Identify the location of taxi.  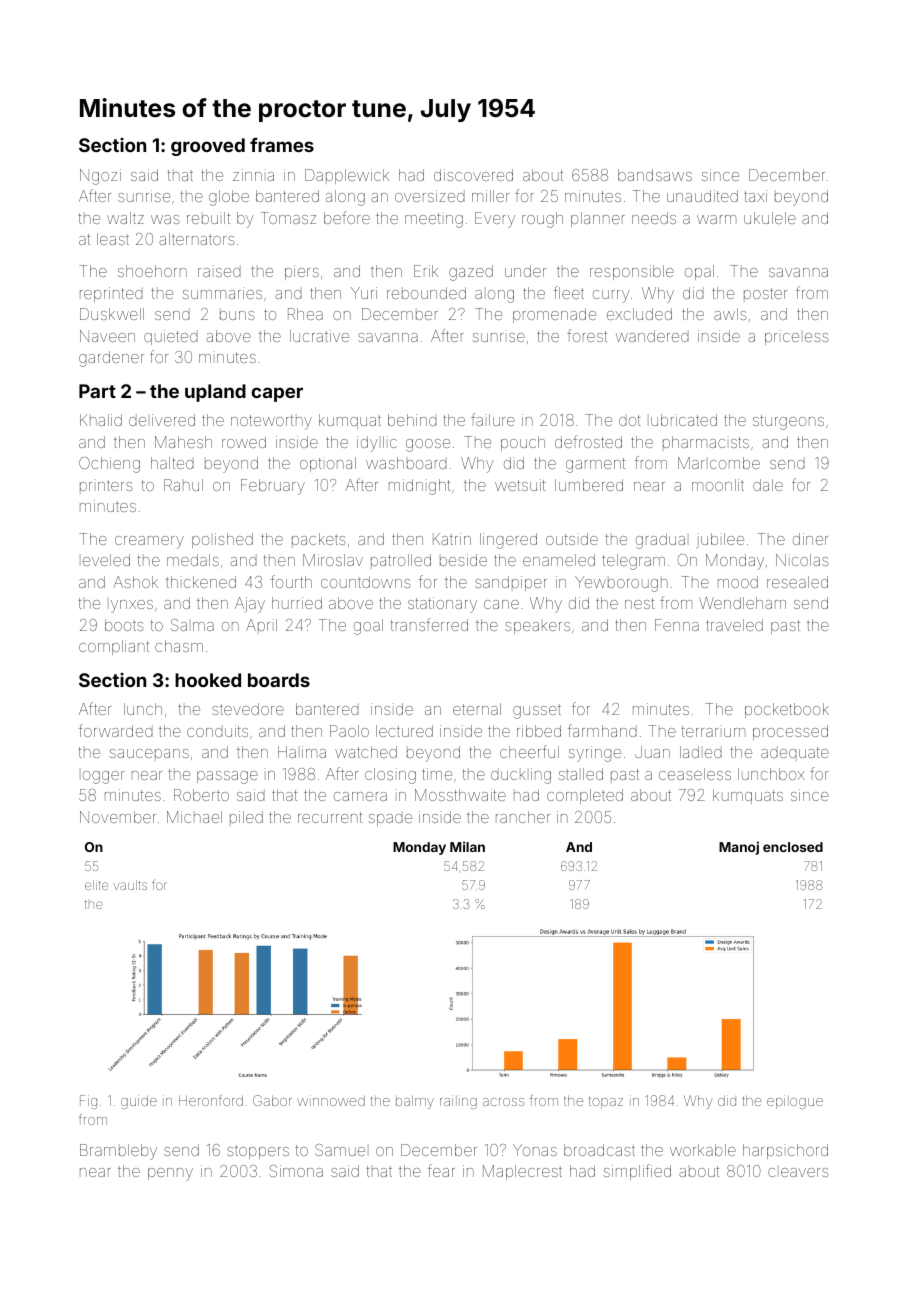
(755, 196).
